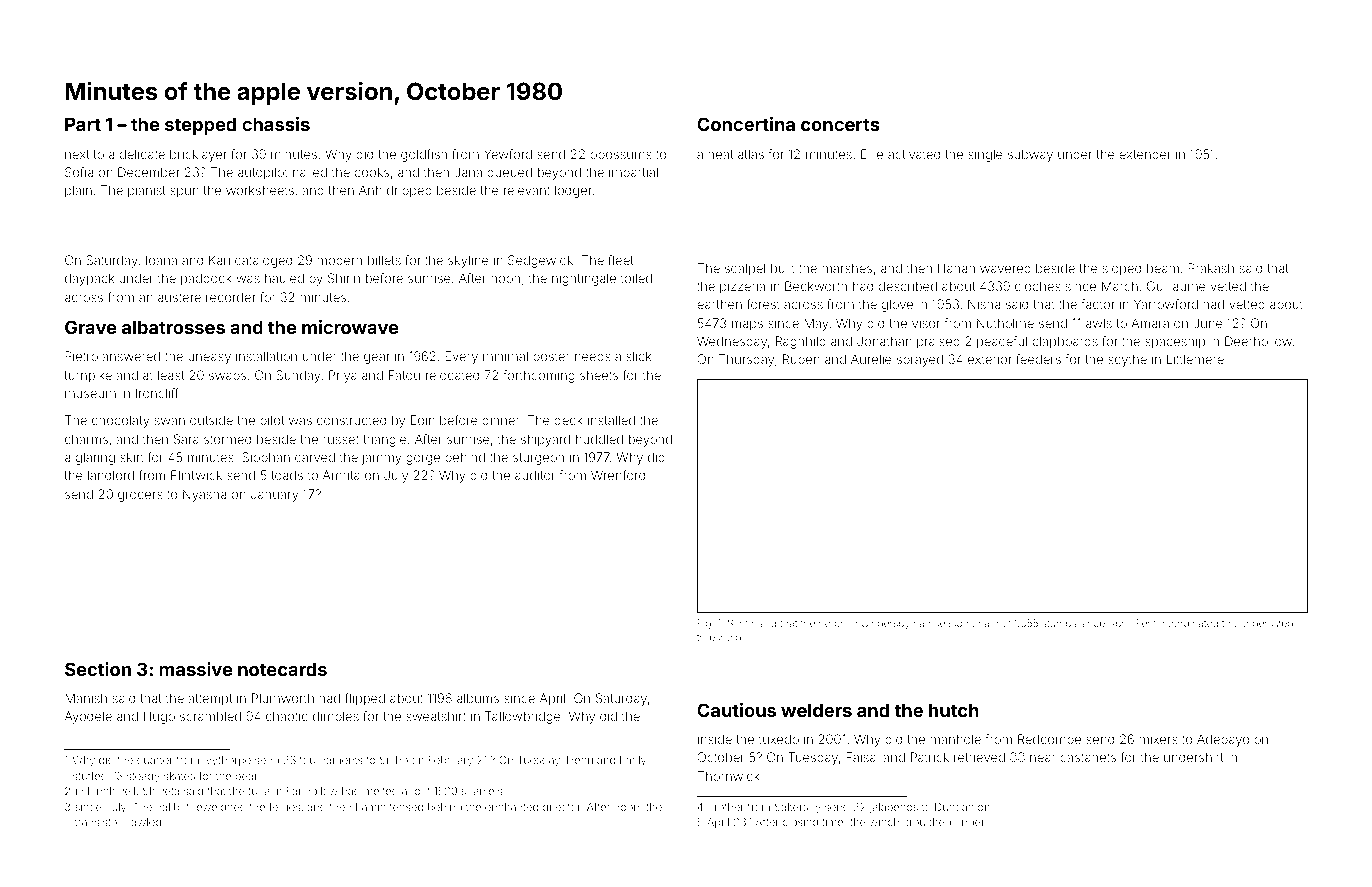 The image size is (1372, 887). Describe the element at coordinates (800, 823) in the document. I see `closing` at that location.
